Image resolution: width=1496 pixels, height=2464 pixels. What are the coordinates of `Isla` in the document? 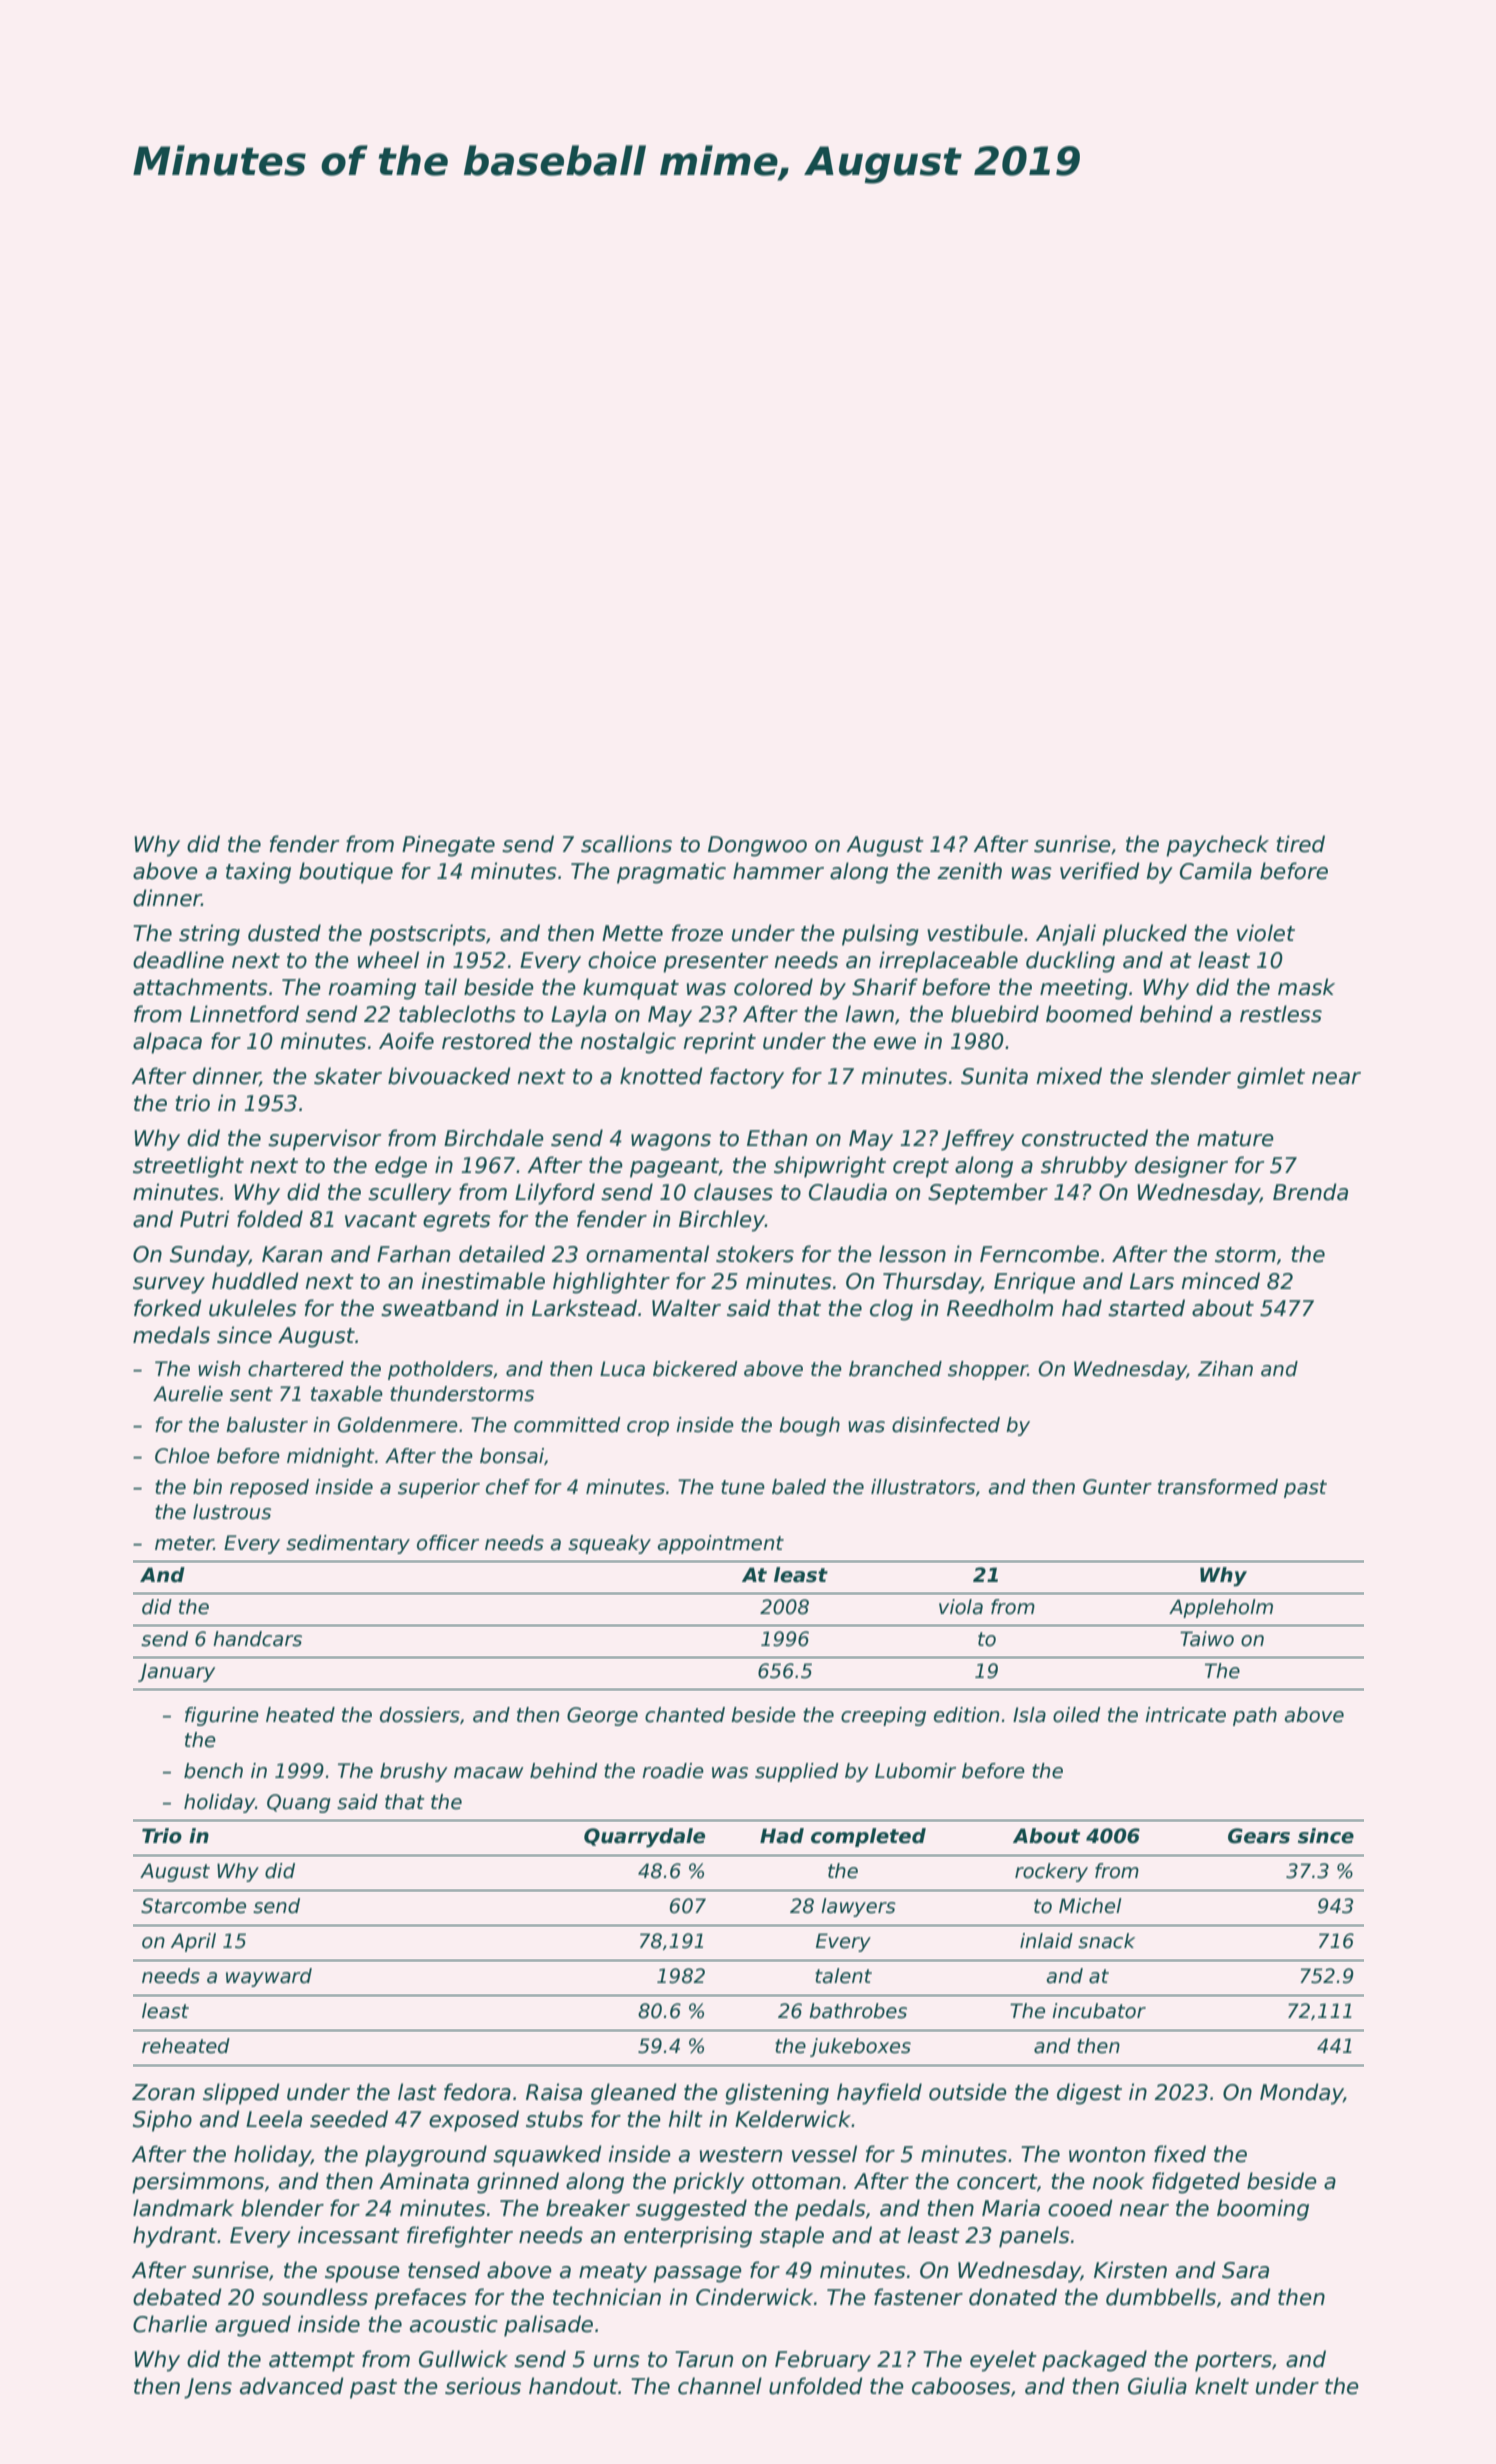 It's located at (1029, 1715).
